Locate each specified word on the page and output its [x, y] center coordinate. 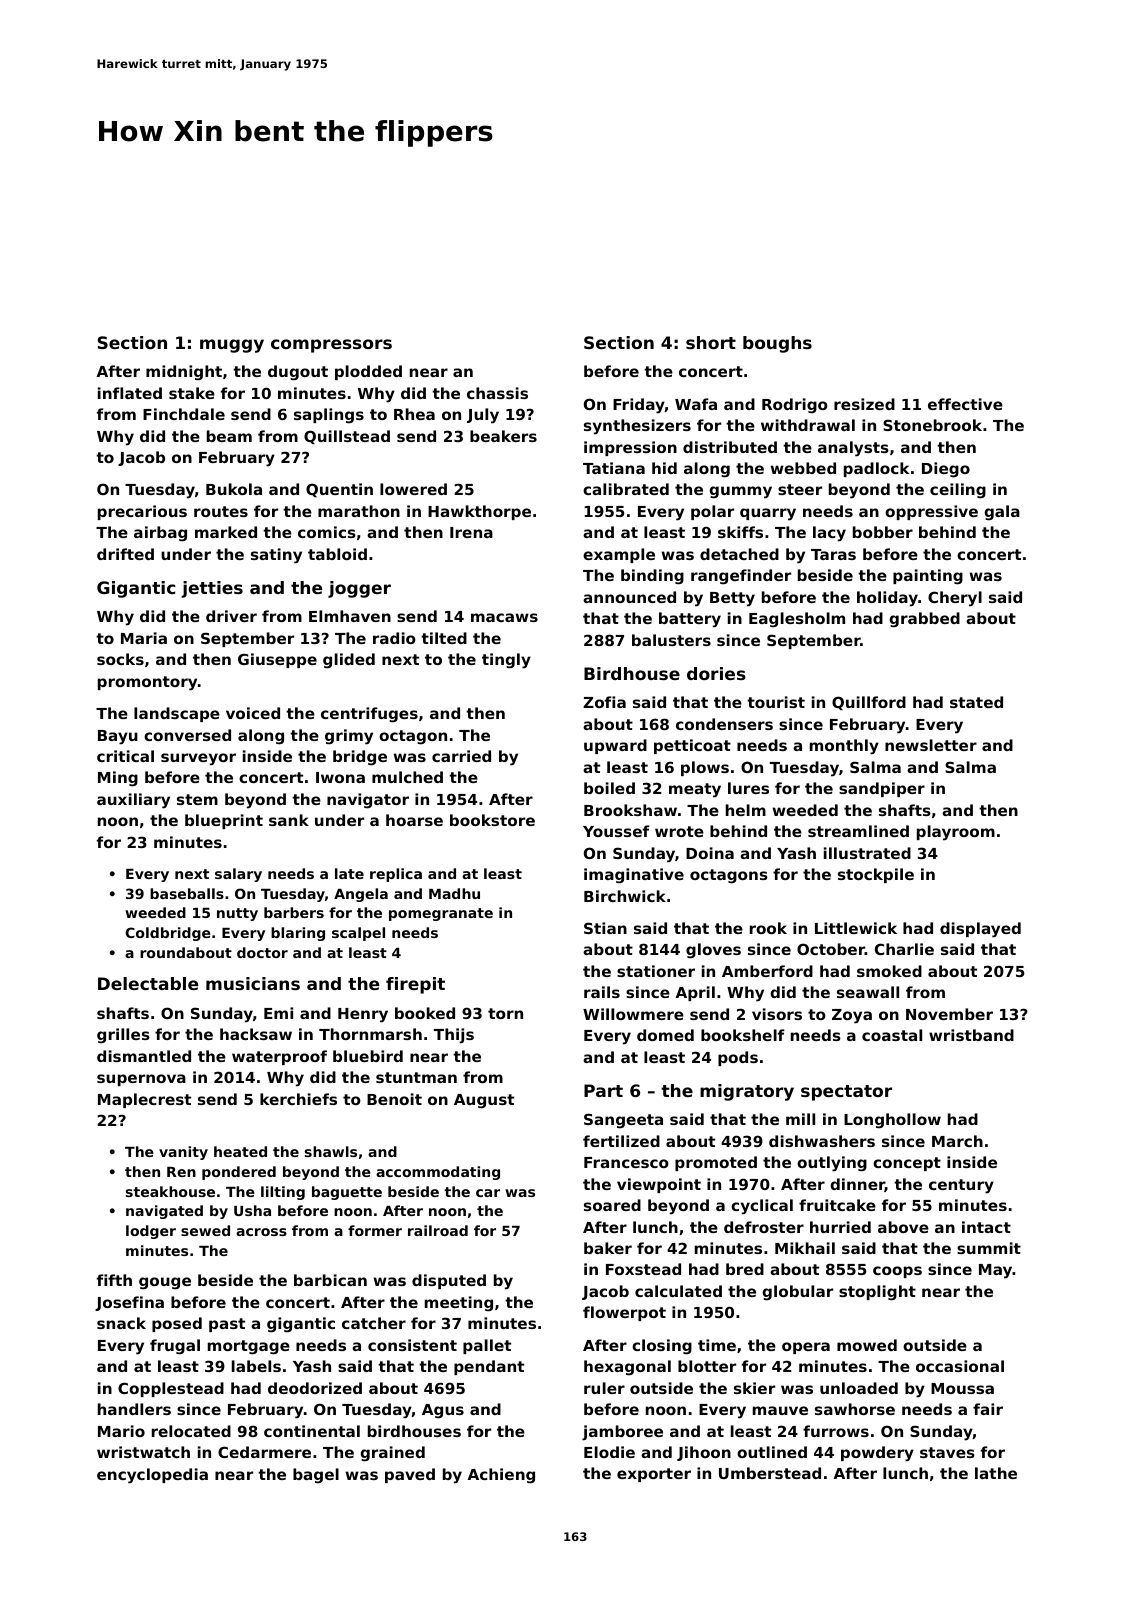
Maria [144, 638]
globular [797, 1293]
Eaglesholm [797, 620]
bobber [883, 532]
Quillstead [347, 437]
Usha [252, 1210]
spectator [846, 1093]
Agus [443, 1411]
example [619, 555]
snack [121, 1323]
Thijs [454, 1036]
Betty [732, 599]
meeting [459, 1304]
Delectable [148, 983]
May [996, 1271]
